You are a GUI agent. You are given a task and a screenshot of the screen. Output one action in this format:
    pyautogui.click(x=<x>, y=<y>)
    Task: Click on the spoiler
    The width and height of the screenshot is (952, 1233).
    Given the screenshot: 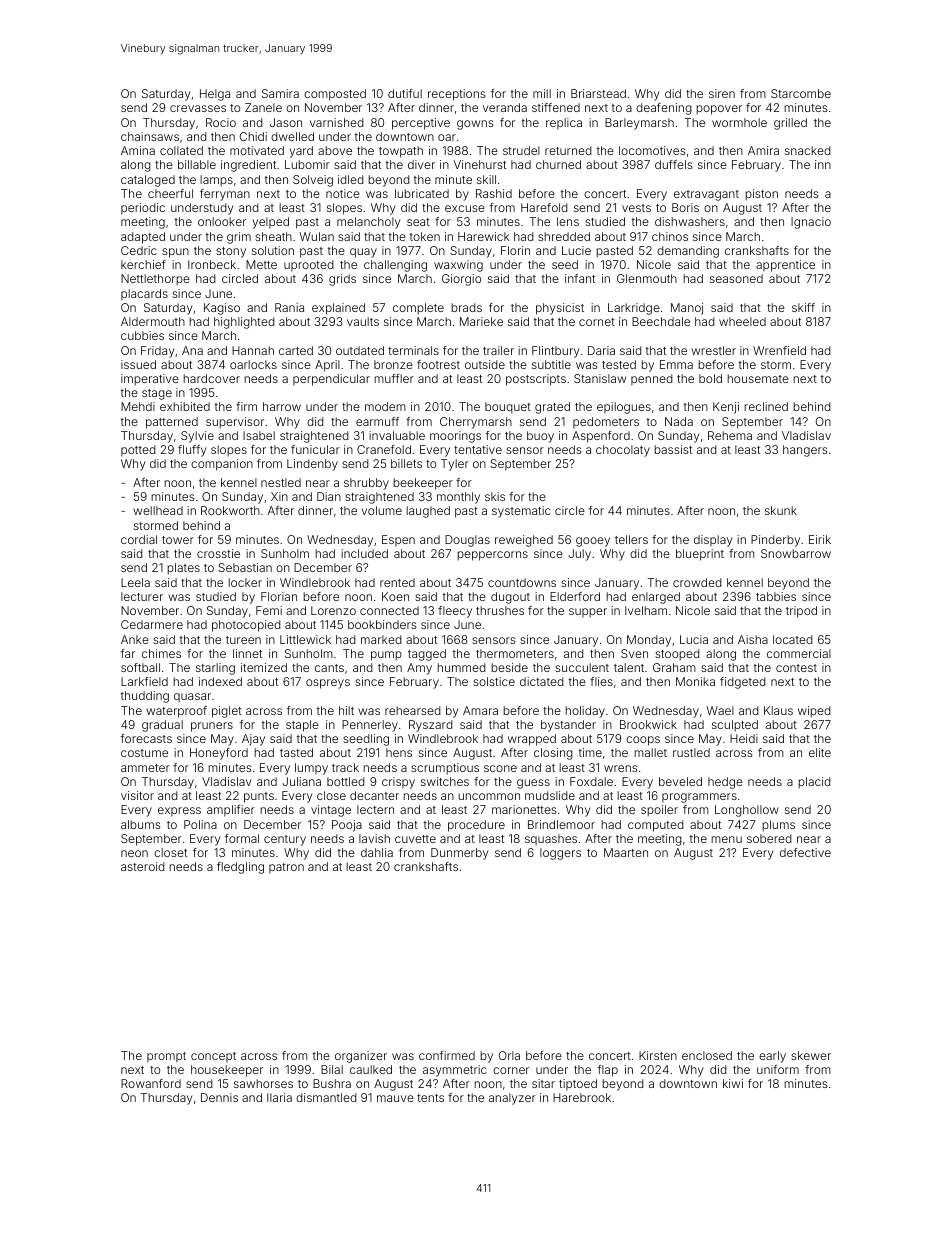 What is the action you would take?
    pyautogui.click(x=659, y=811)
